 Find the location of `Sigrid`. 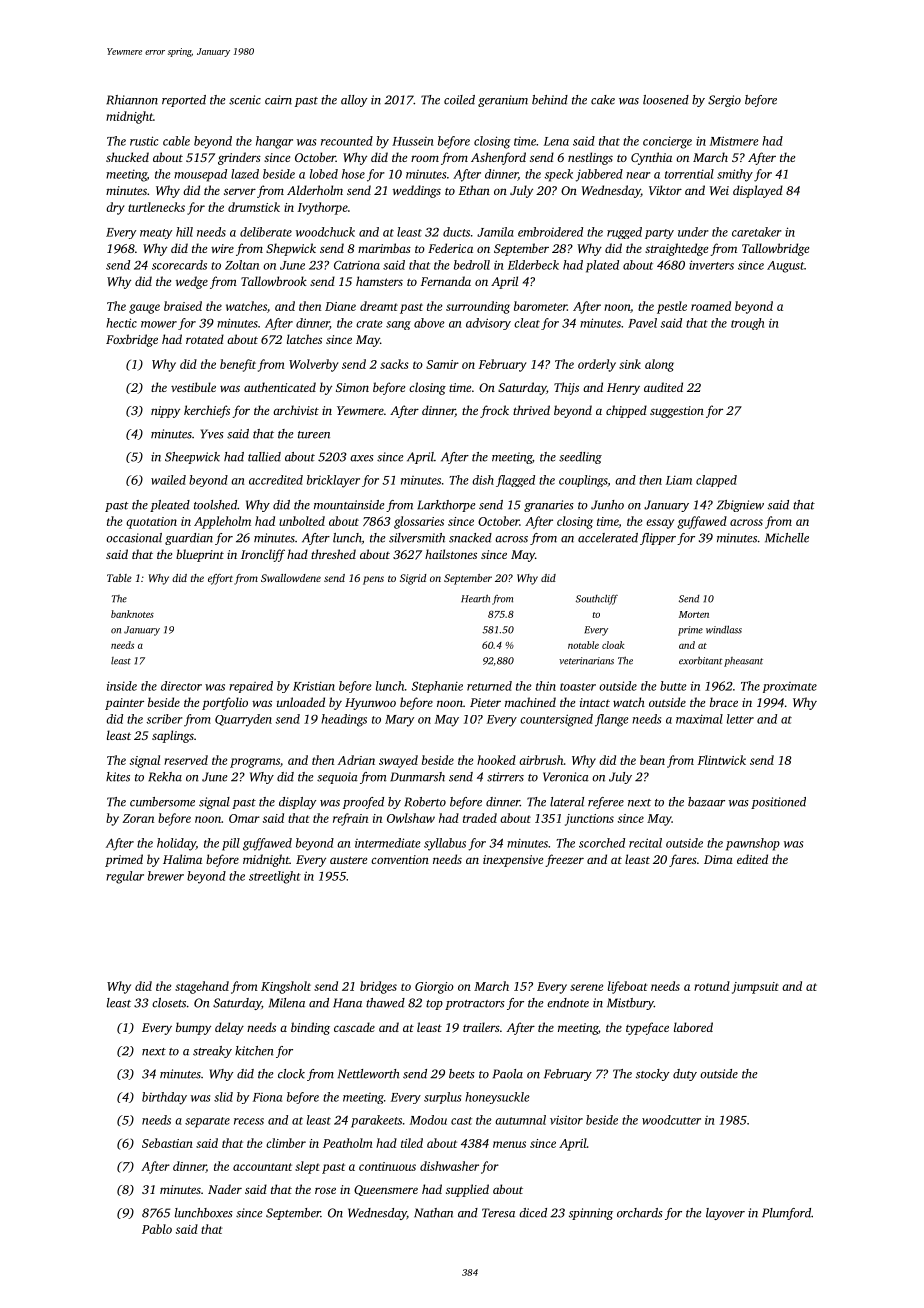

Sigrid is located at coordinates (413, 579).
